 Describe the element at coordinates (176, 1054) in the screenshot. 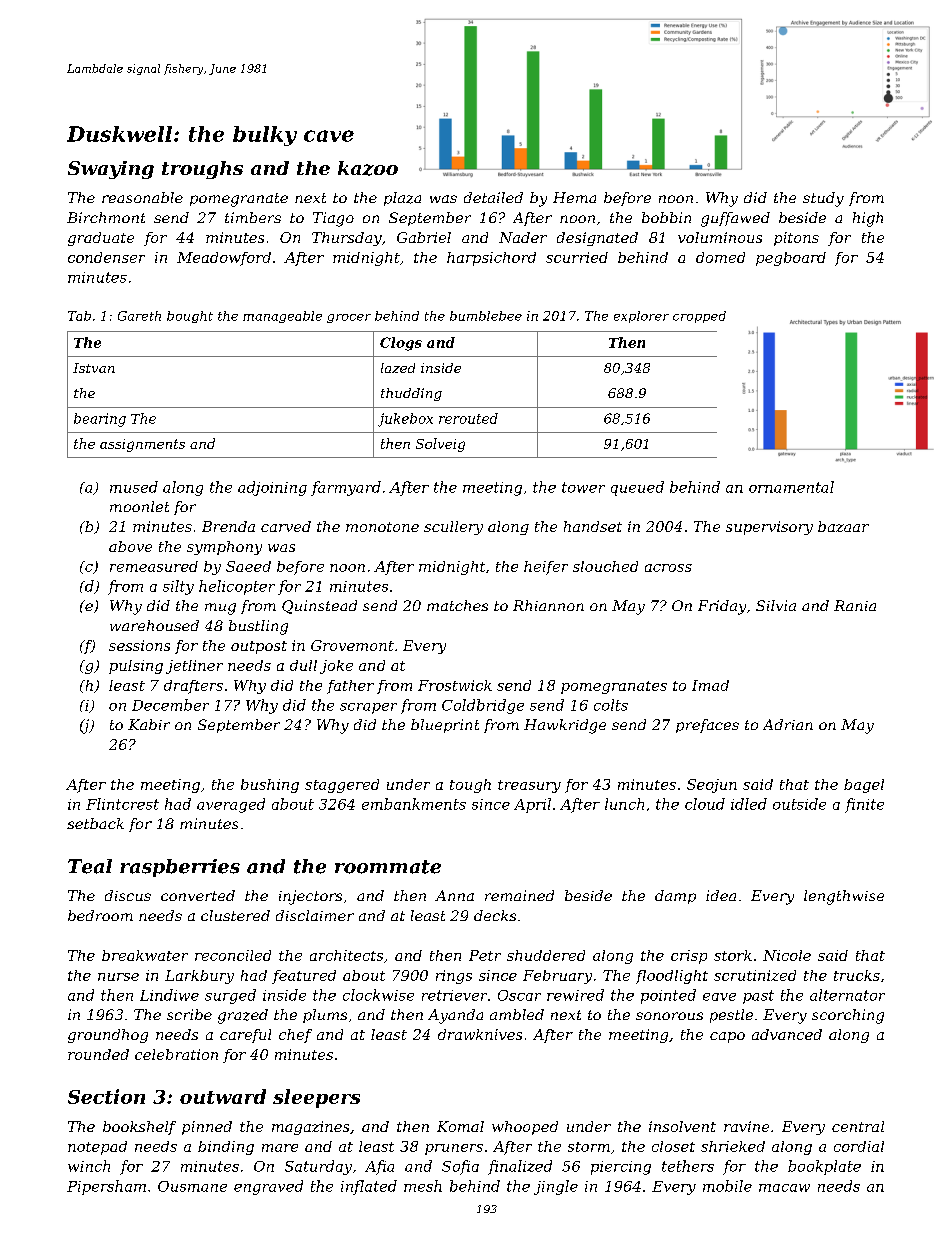

I see `celebration` at that location.
